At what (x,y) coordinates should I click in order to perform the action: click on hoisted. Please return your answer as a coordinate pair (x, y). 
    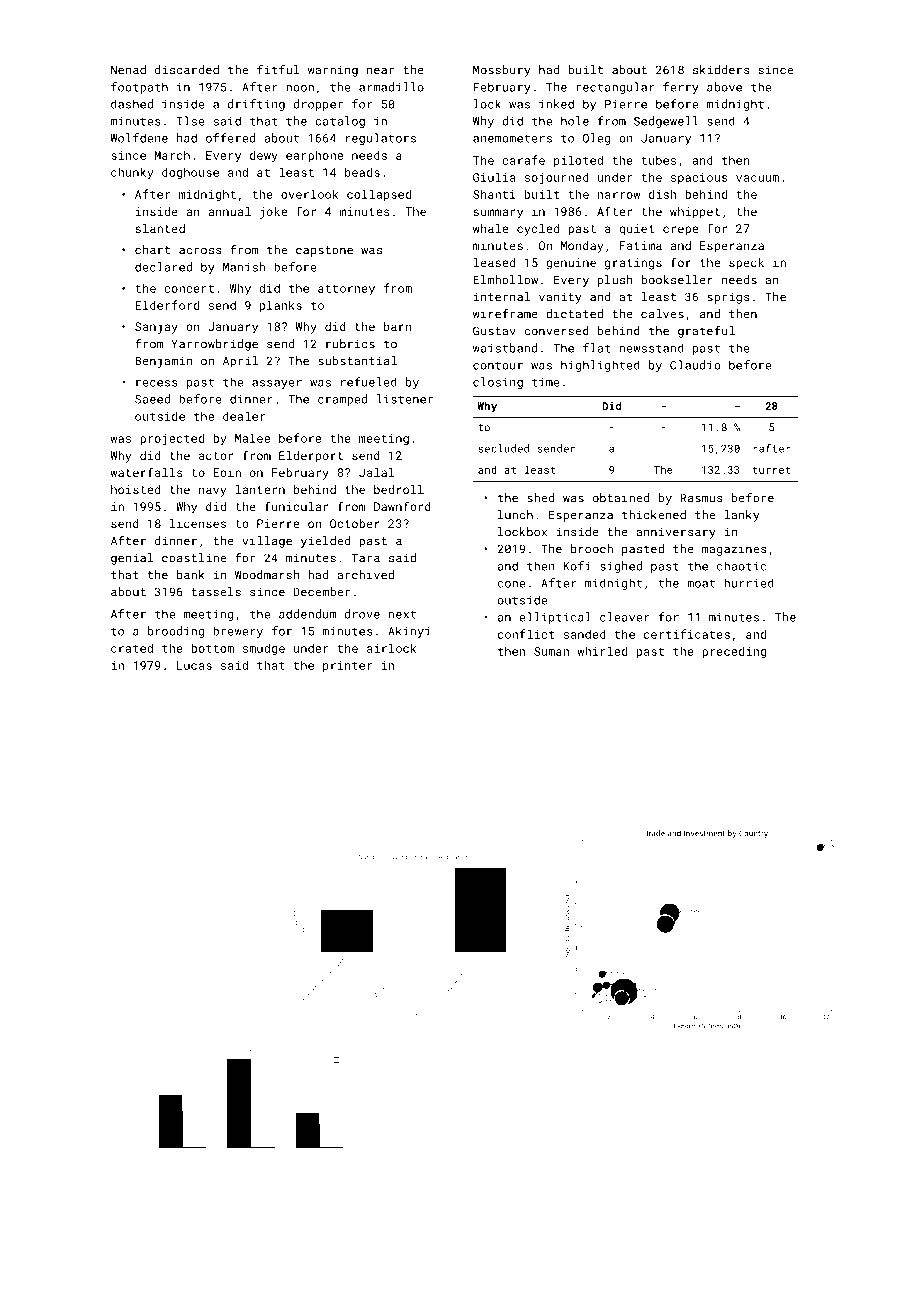
    Looking at the image, I should click on (135, 489).
